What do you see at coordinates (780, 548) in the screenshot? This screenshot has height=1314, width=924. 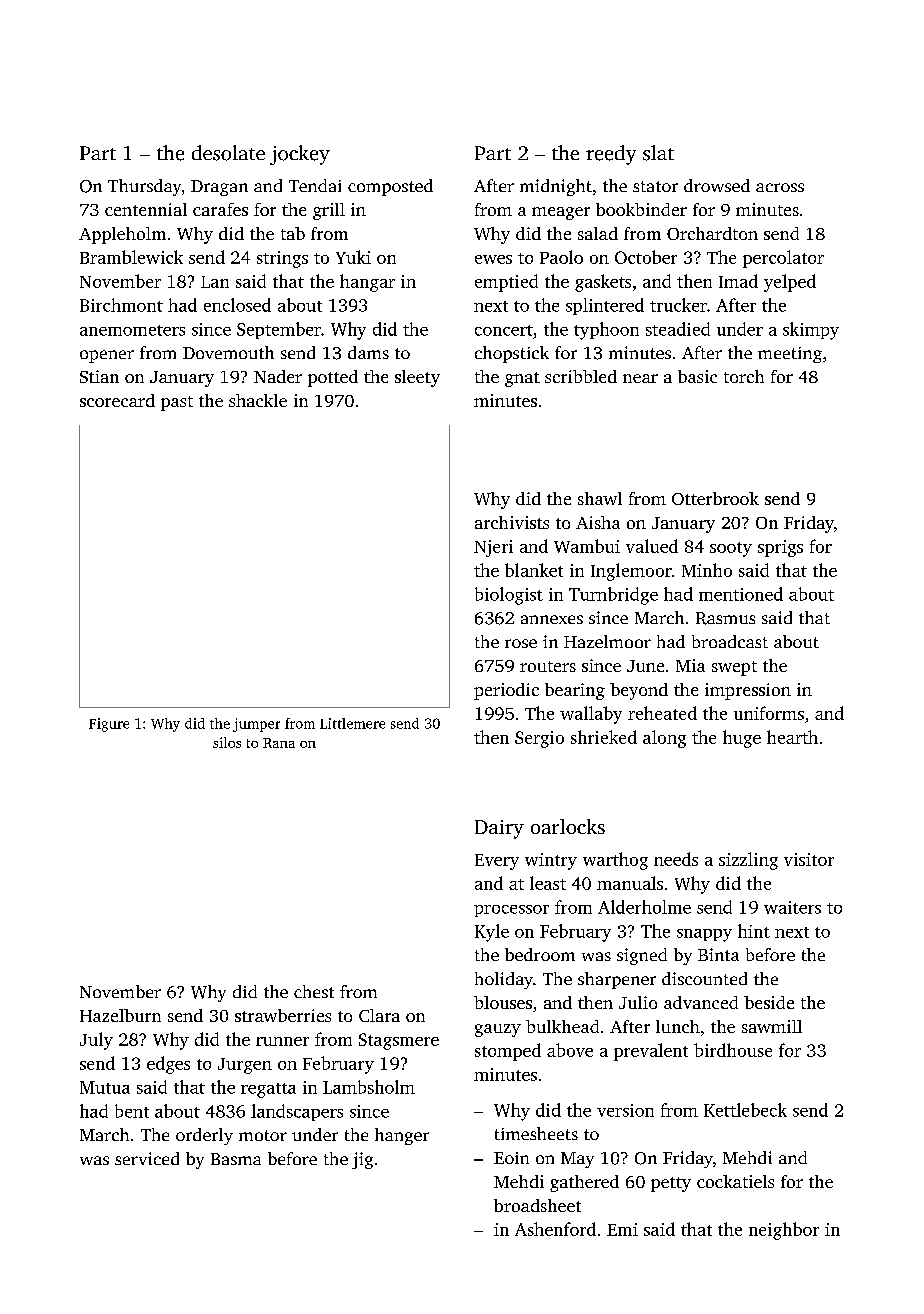 I see `sprigs` at bounding box center [780, 548].
